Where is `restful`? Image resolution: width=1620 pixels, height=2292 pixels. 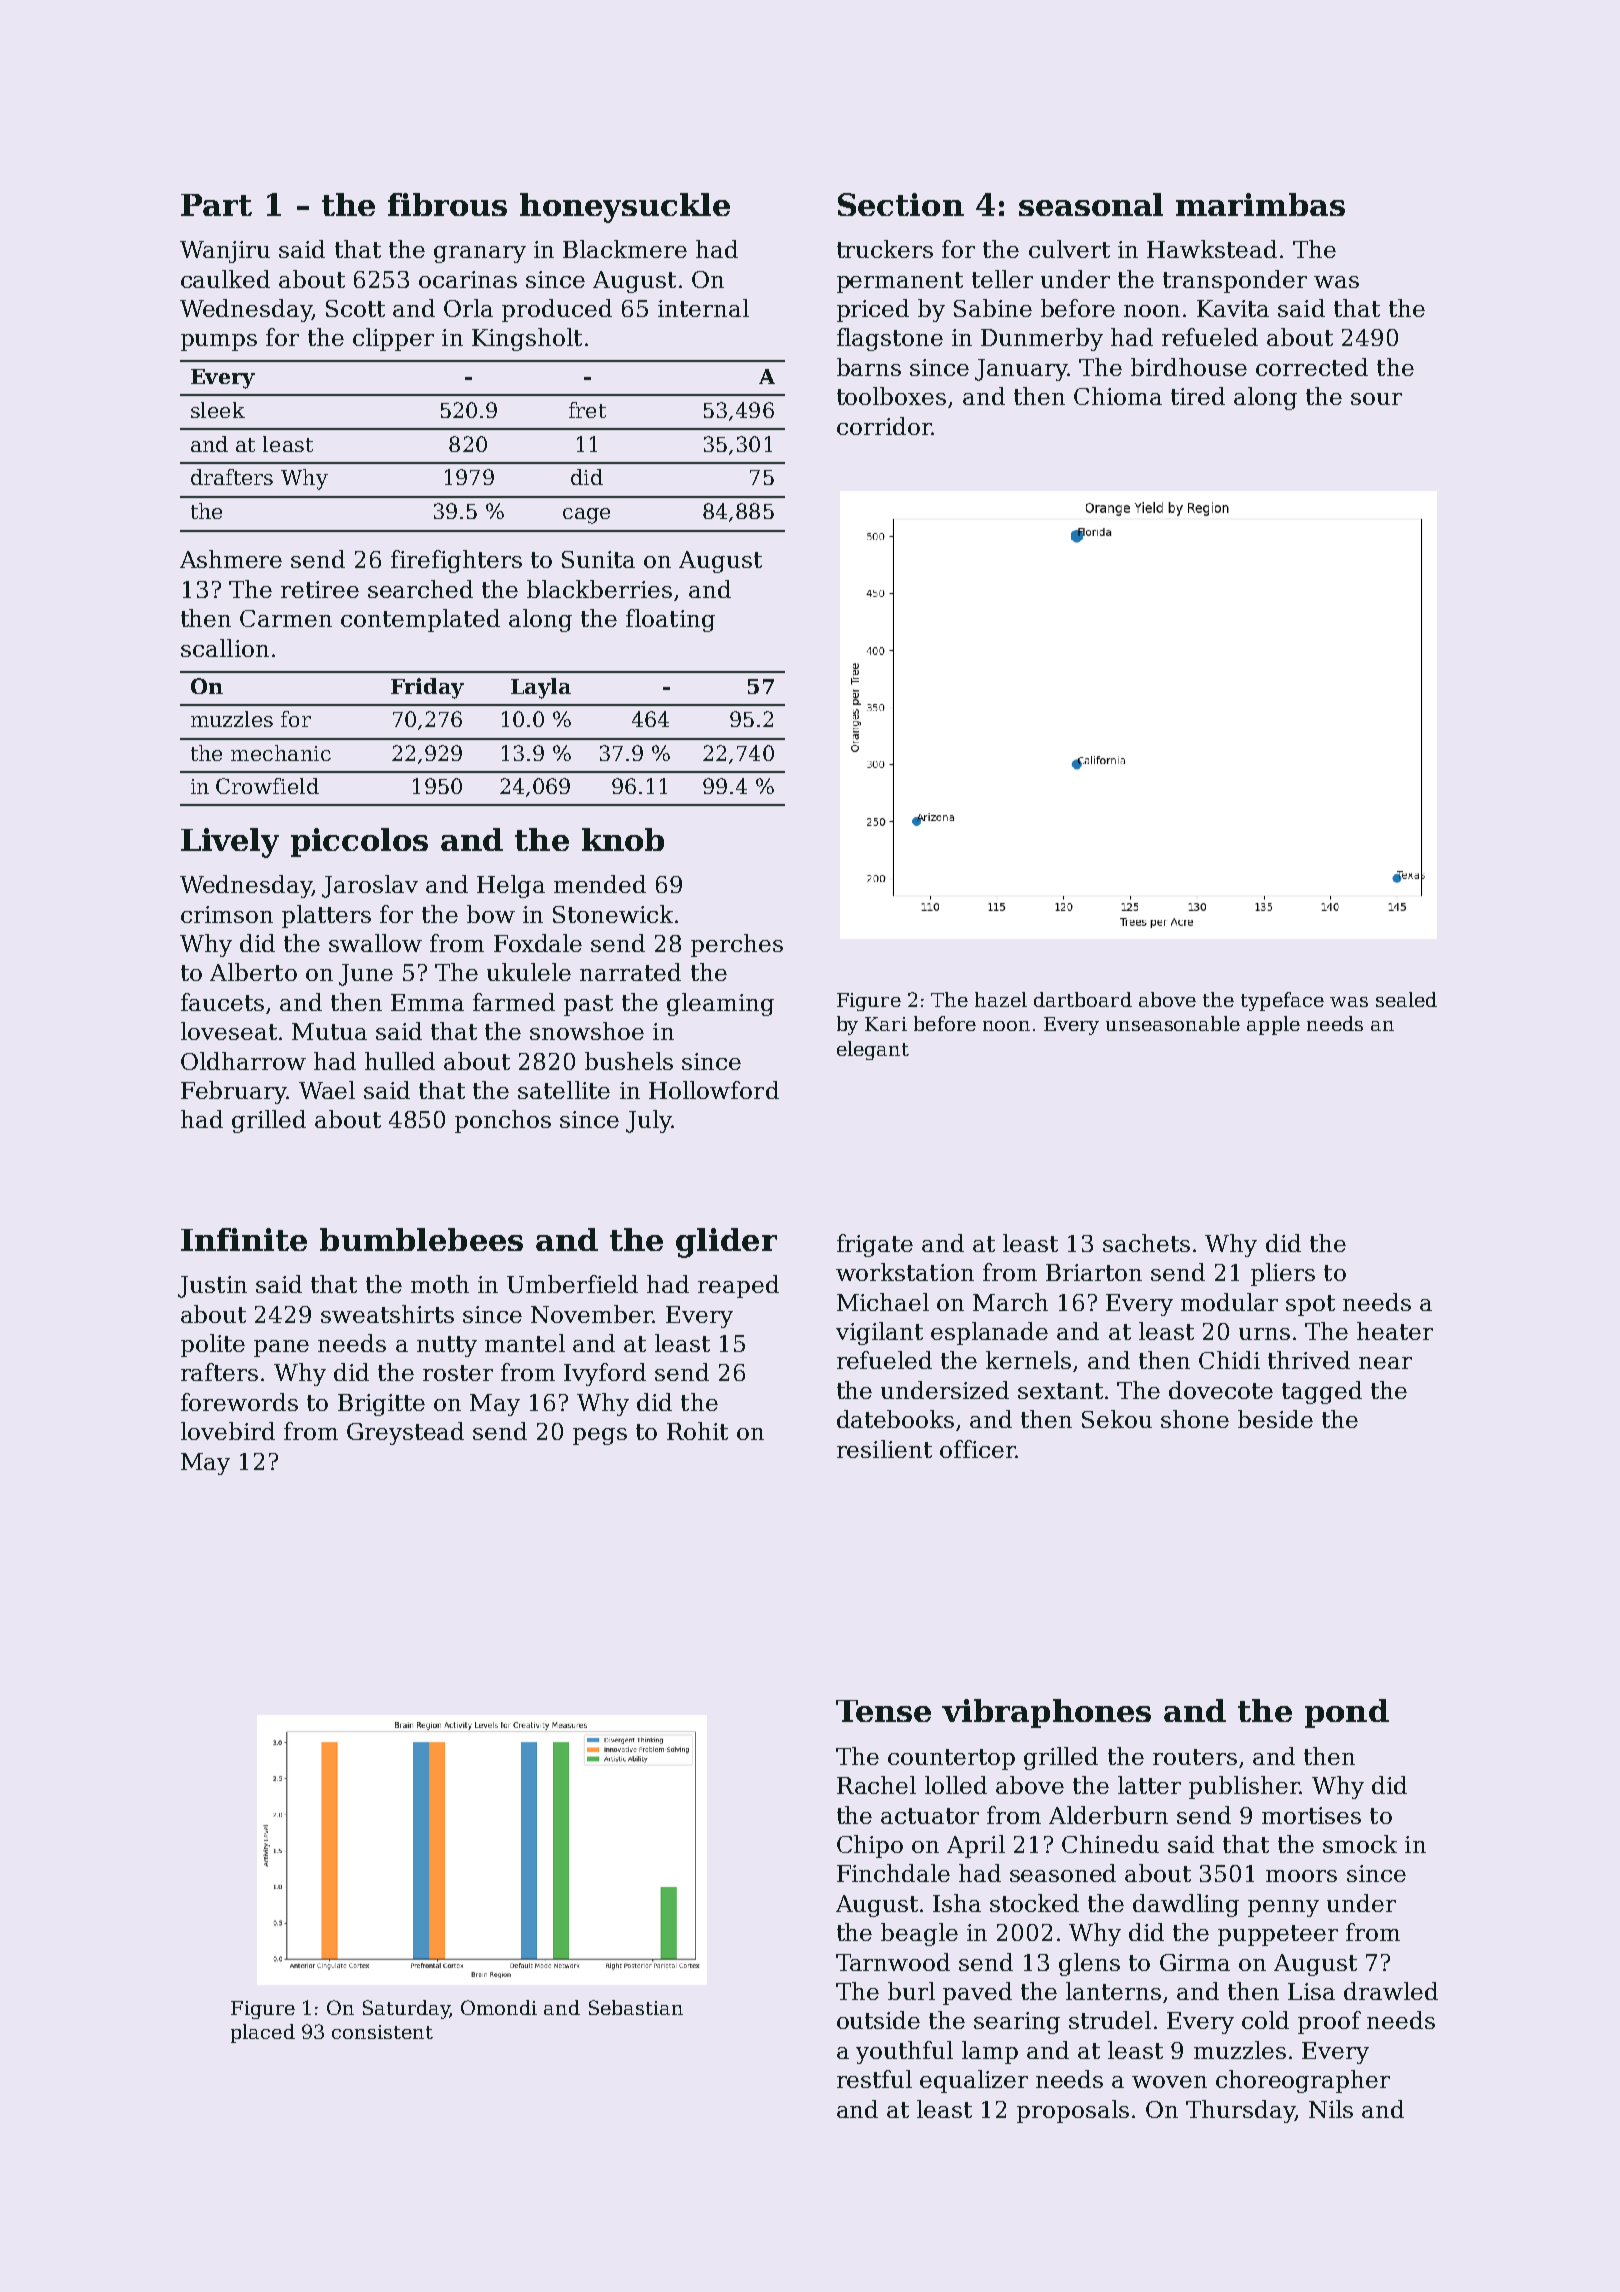
restful is located at coordinates (874, 2079).
